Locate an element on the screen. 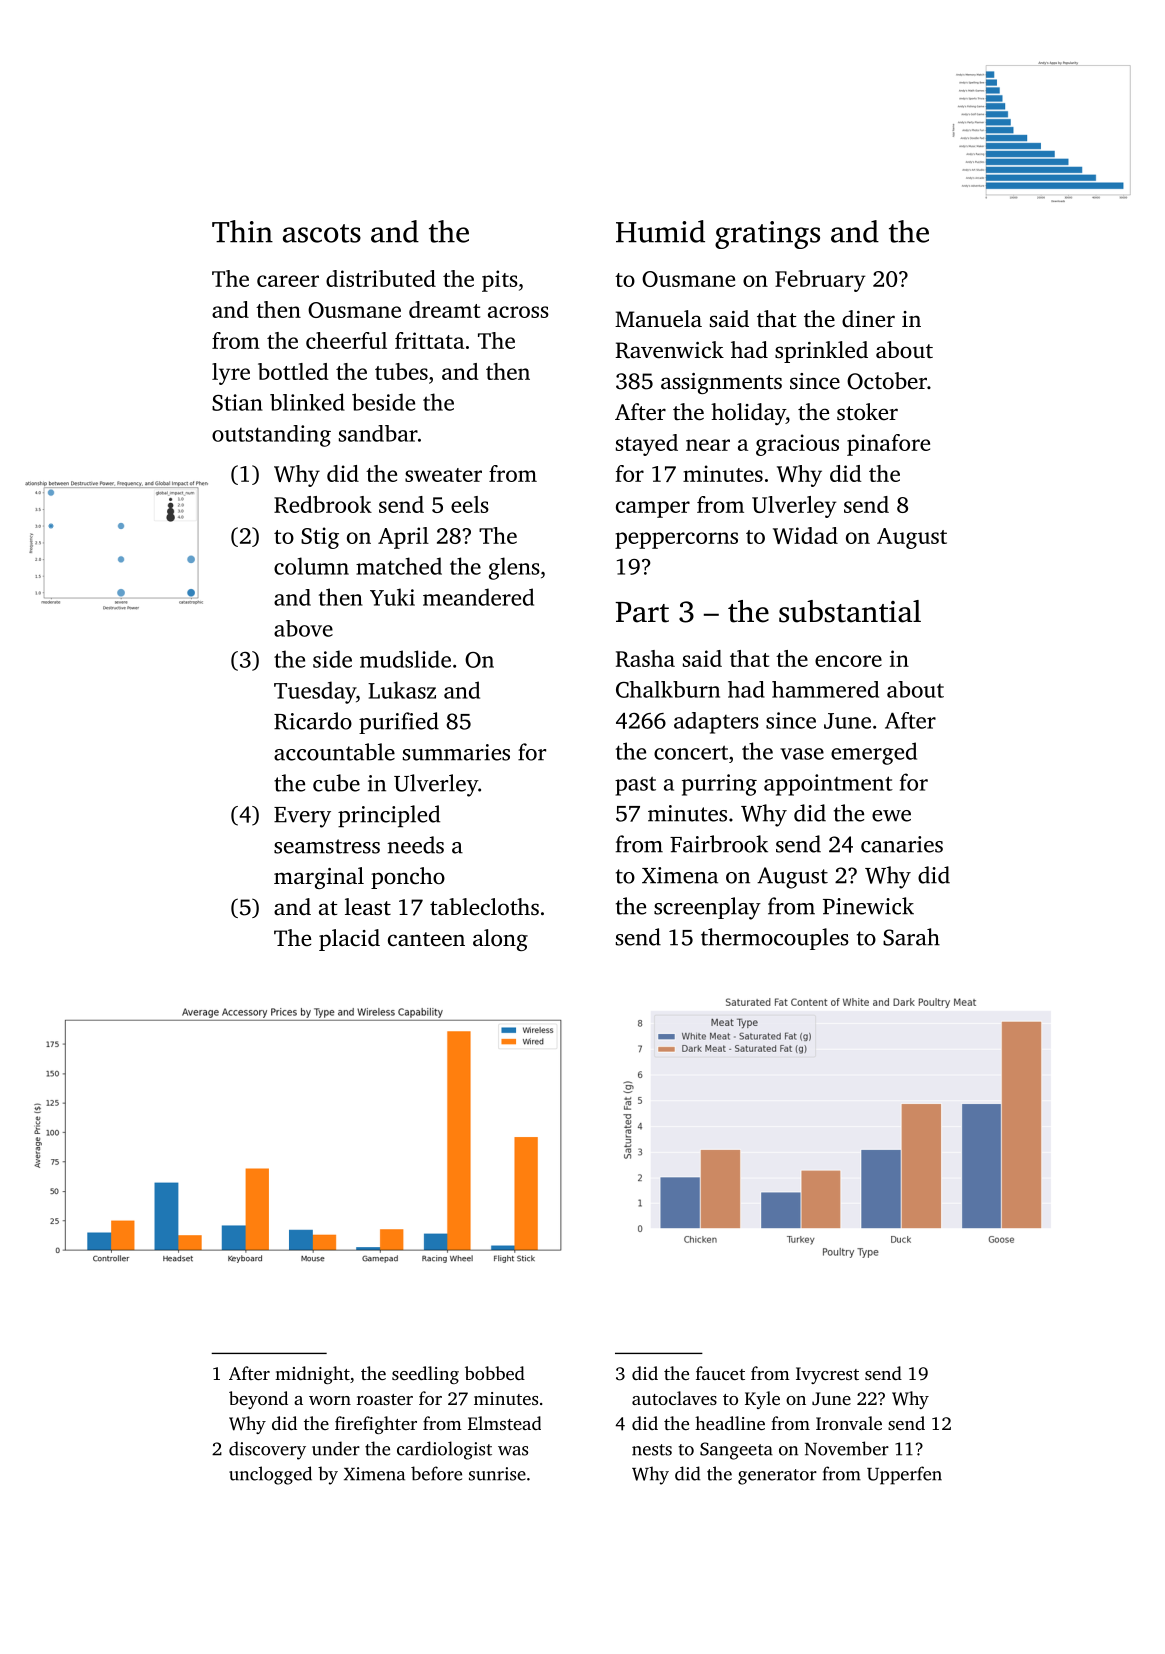 The height and width of the screenshot is (1654, 1165). mudslide is located at coordinates (405, 659).
